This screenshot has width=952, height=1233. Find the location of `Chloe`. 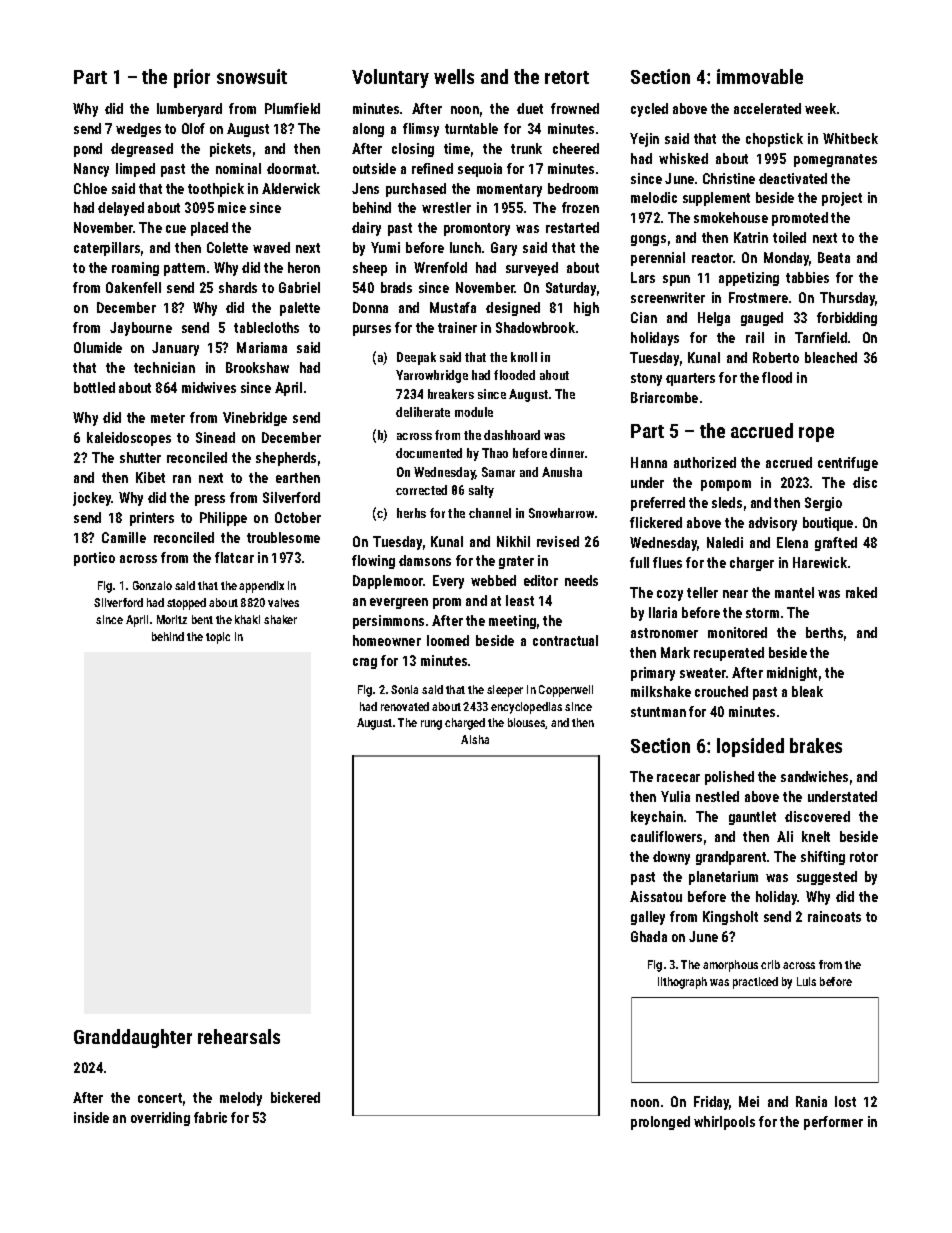

Chloe is located at coordinates (90, 188).
